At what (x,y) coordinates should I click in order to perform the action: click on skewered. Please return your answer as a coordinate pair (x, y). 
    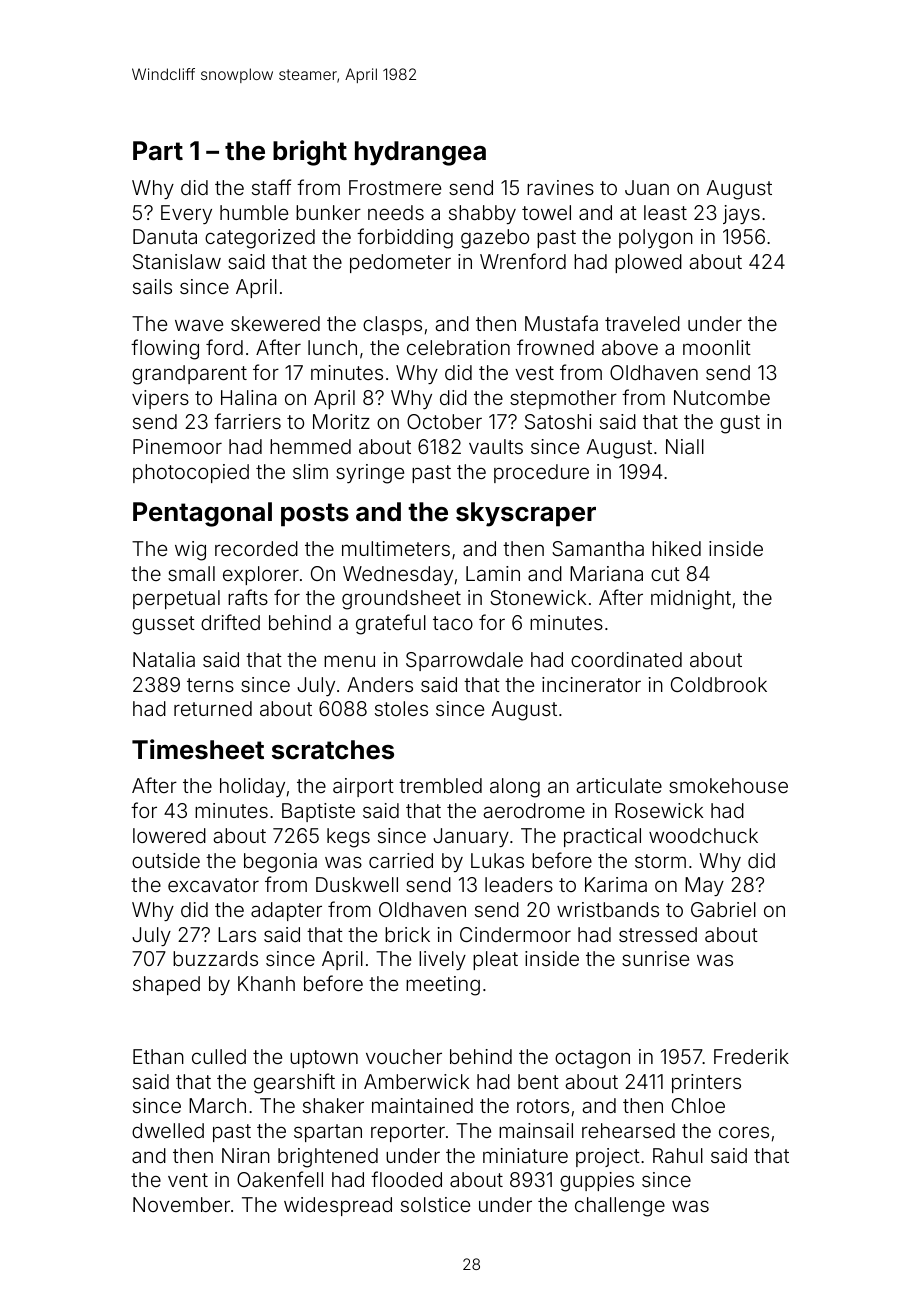
    Looking at the image, I should click on (275, 323).
